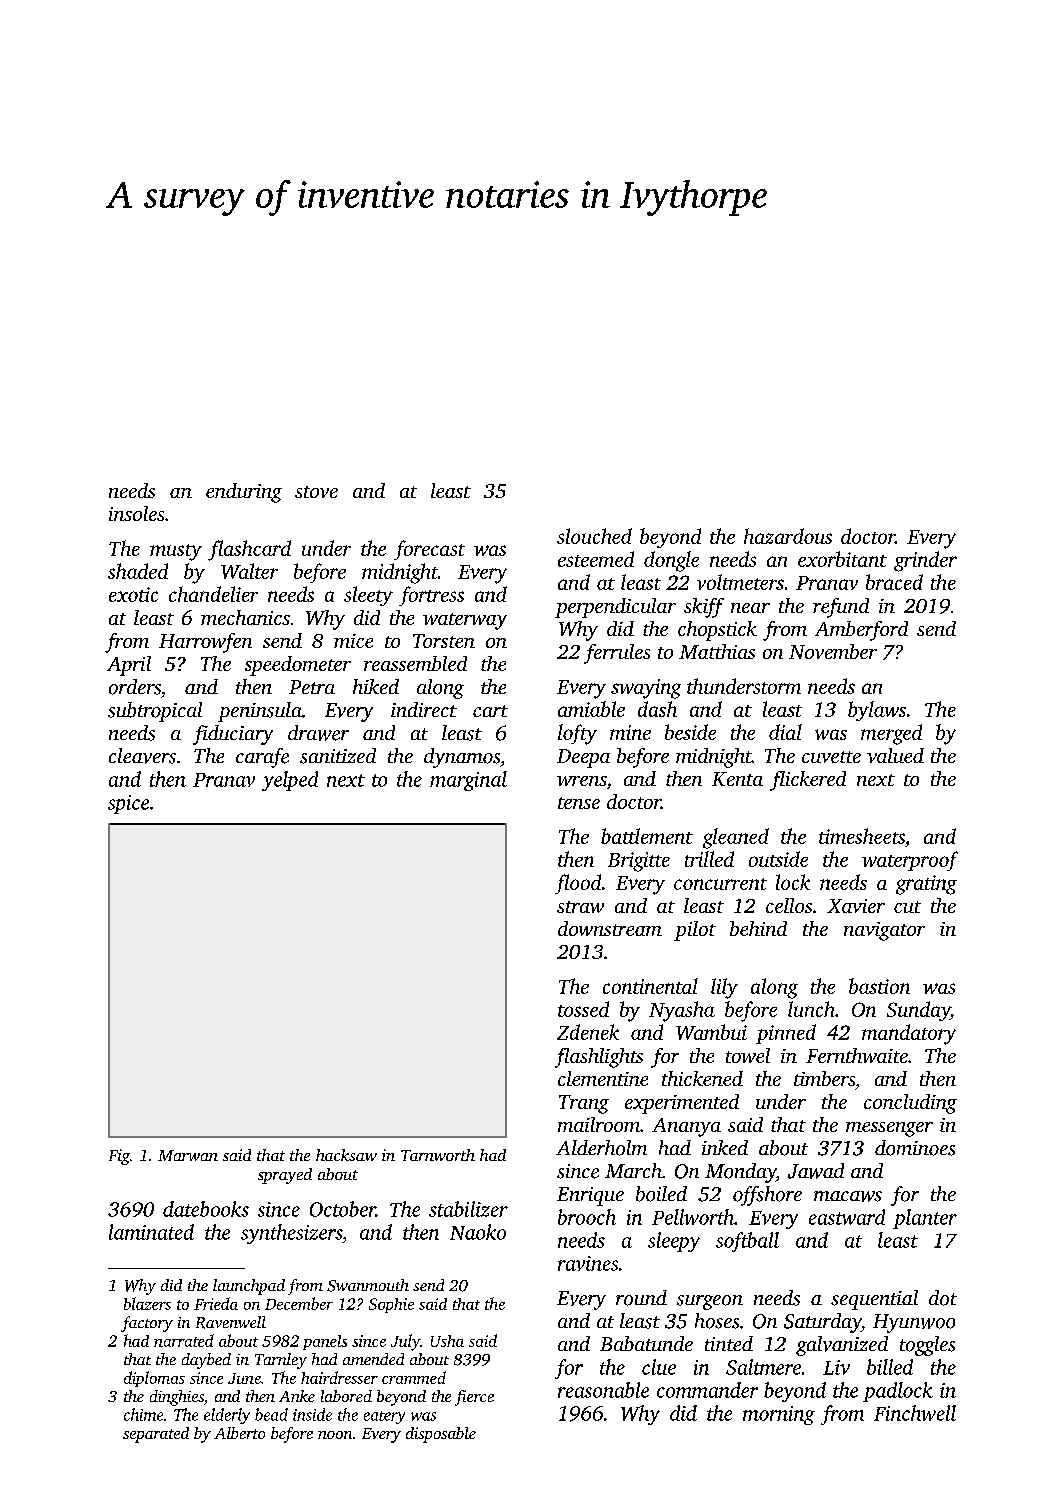 The width and height of the page is (1064, 1511). What do you see at coordinates (686, 1127) in the page?
I see `Ananya` at bounding box center [686, 1127].
